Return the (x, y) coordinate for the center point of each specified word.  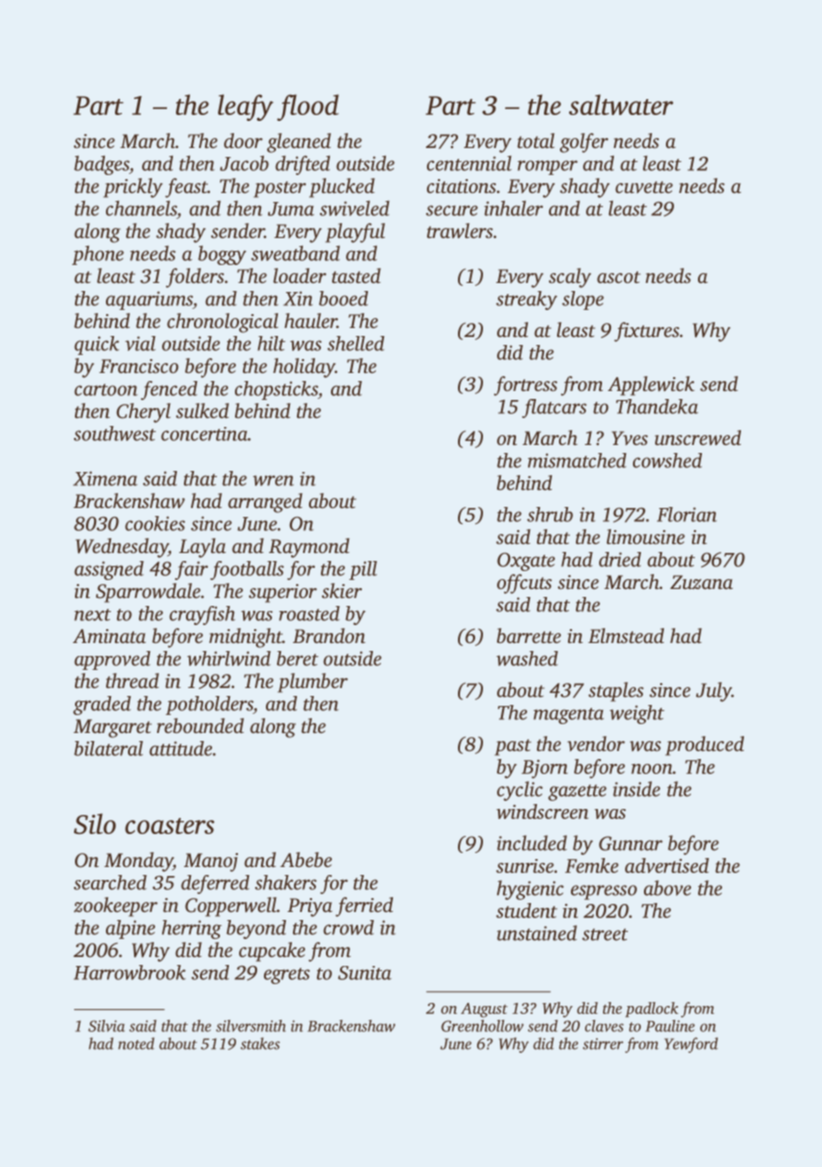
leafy (245, 107)
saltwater (621, 104)
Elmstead (626, 635)
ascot (619, 277)
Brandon (329, 635)
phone (98, 255)
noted (136, 1043)
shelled (355, 343)
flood (308, 107)
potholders (209, 705)
